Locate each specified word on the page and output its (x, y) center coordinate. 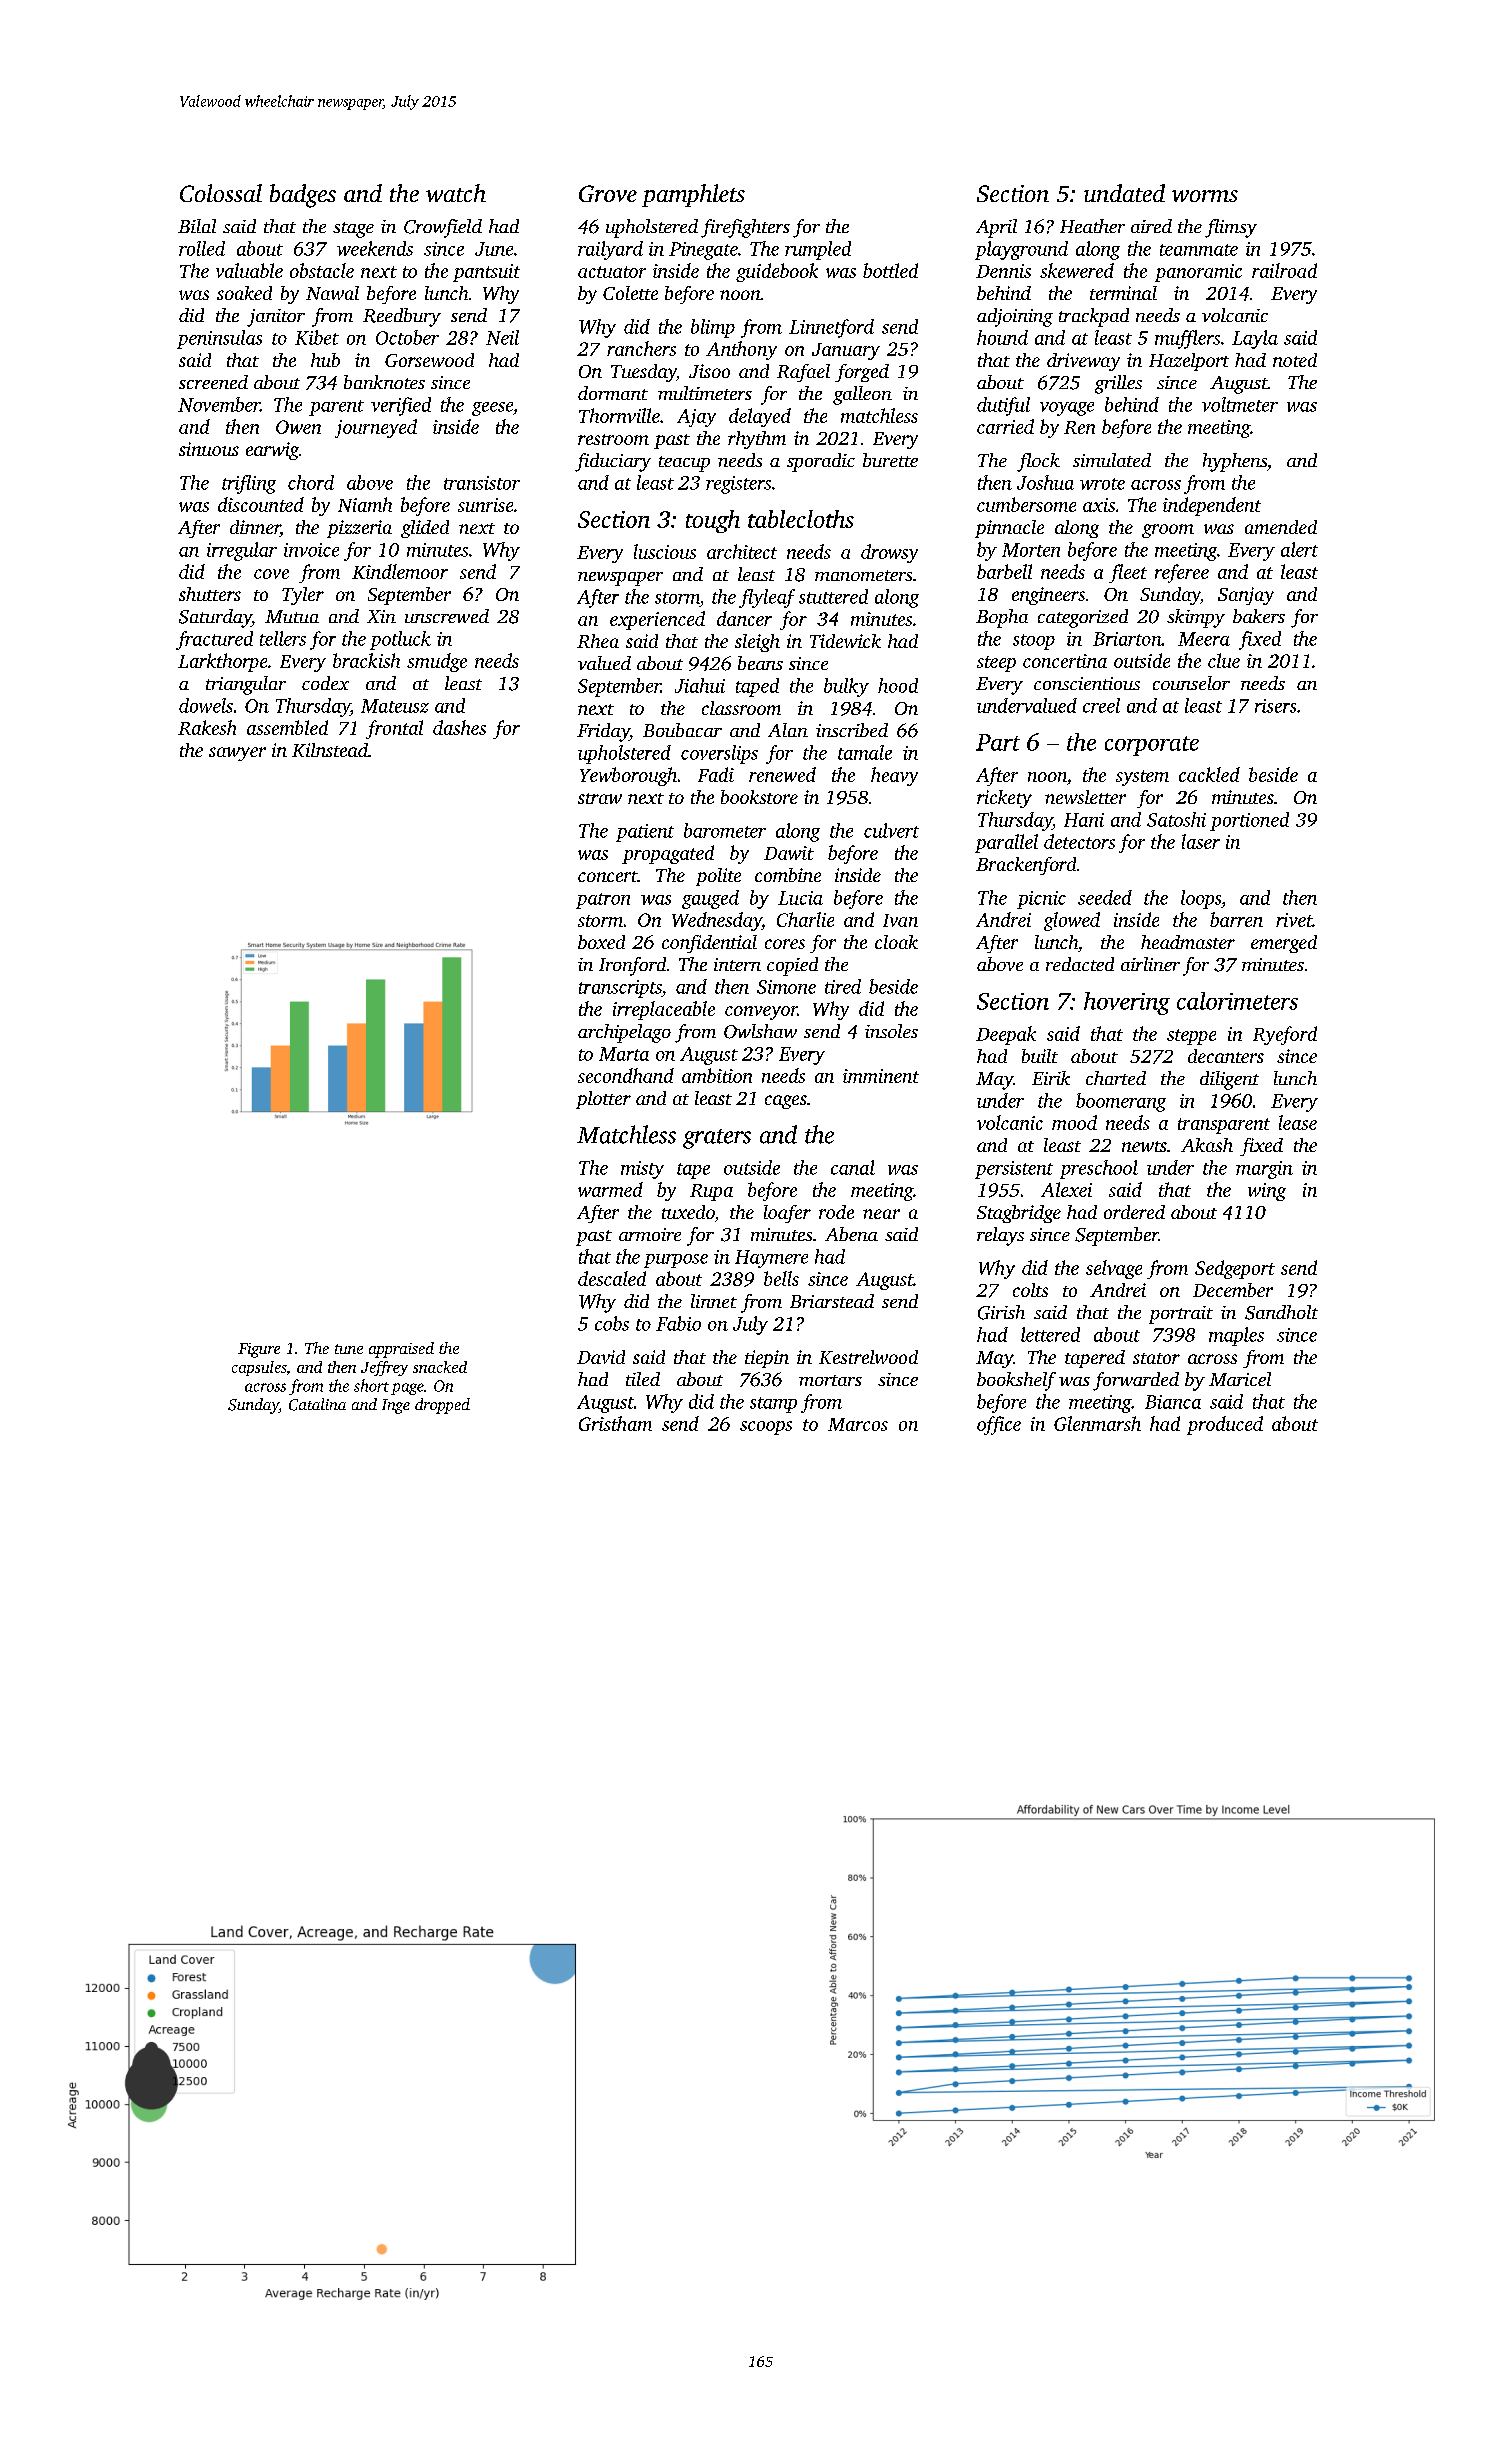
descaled (612, 1278)
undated (1124, 193)
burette (890, 460)
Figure (259, 1350)
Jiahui (700, 685)
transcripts (620, 989)
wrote (1102, 484)
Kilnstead (330, 750)
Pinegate (703, 251)
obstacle (322, 270)
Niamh (365, 504)
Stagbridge (1019, 1214)
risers (1275, 706)
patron (603, 901)
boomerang (1121, 1102)
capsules (259, 1368)
